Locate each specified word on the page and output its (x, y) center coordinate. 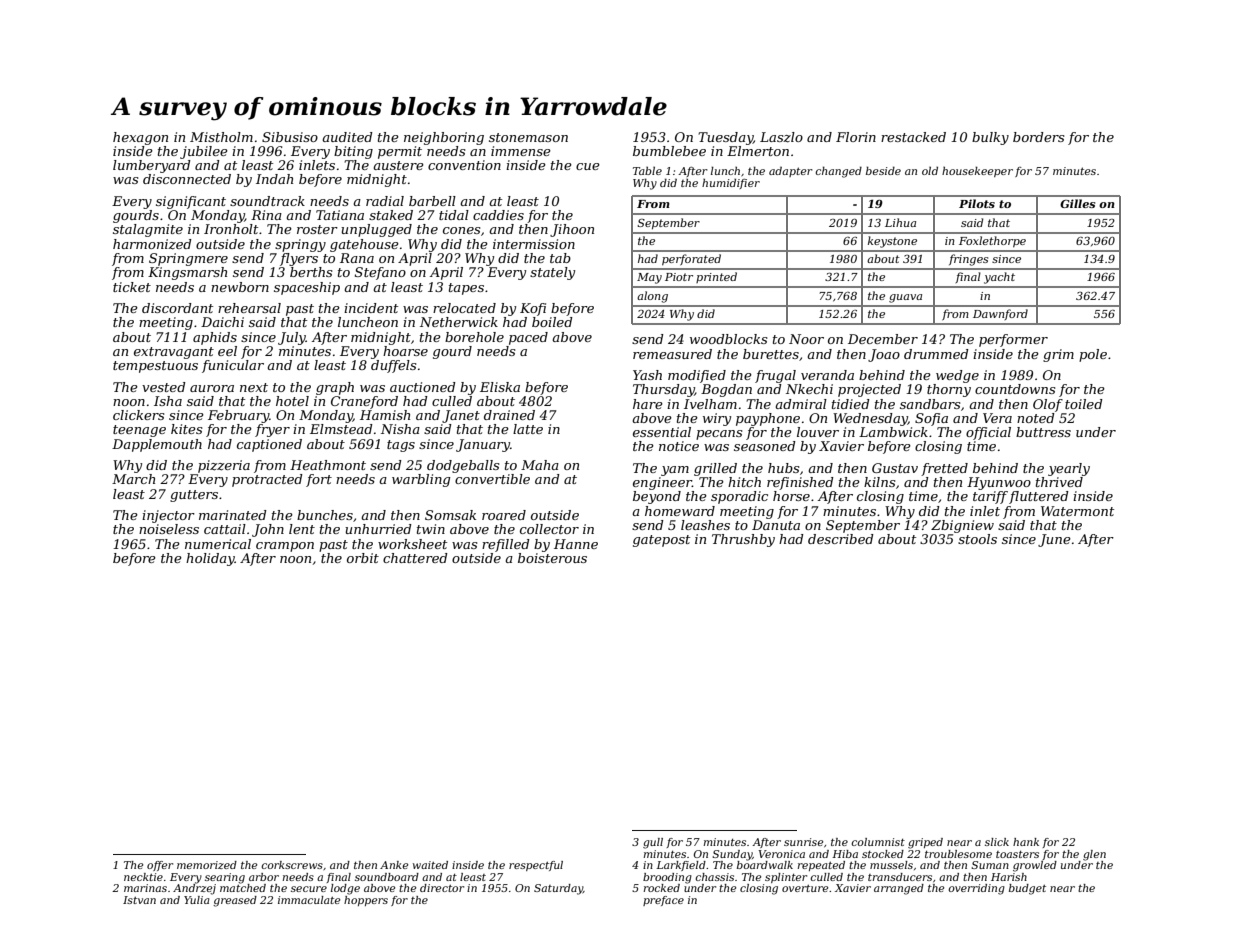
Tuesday (725, 138)
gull (653, 843)
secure (309, 889)
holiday (210, 559)
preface (663, 901)
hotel (292, 401)
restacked (913, 137)
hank (1026, 842)
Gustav (895, 468)
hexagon (140, 138)
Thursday (664, 390)
